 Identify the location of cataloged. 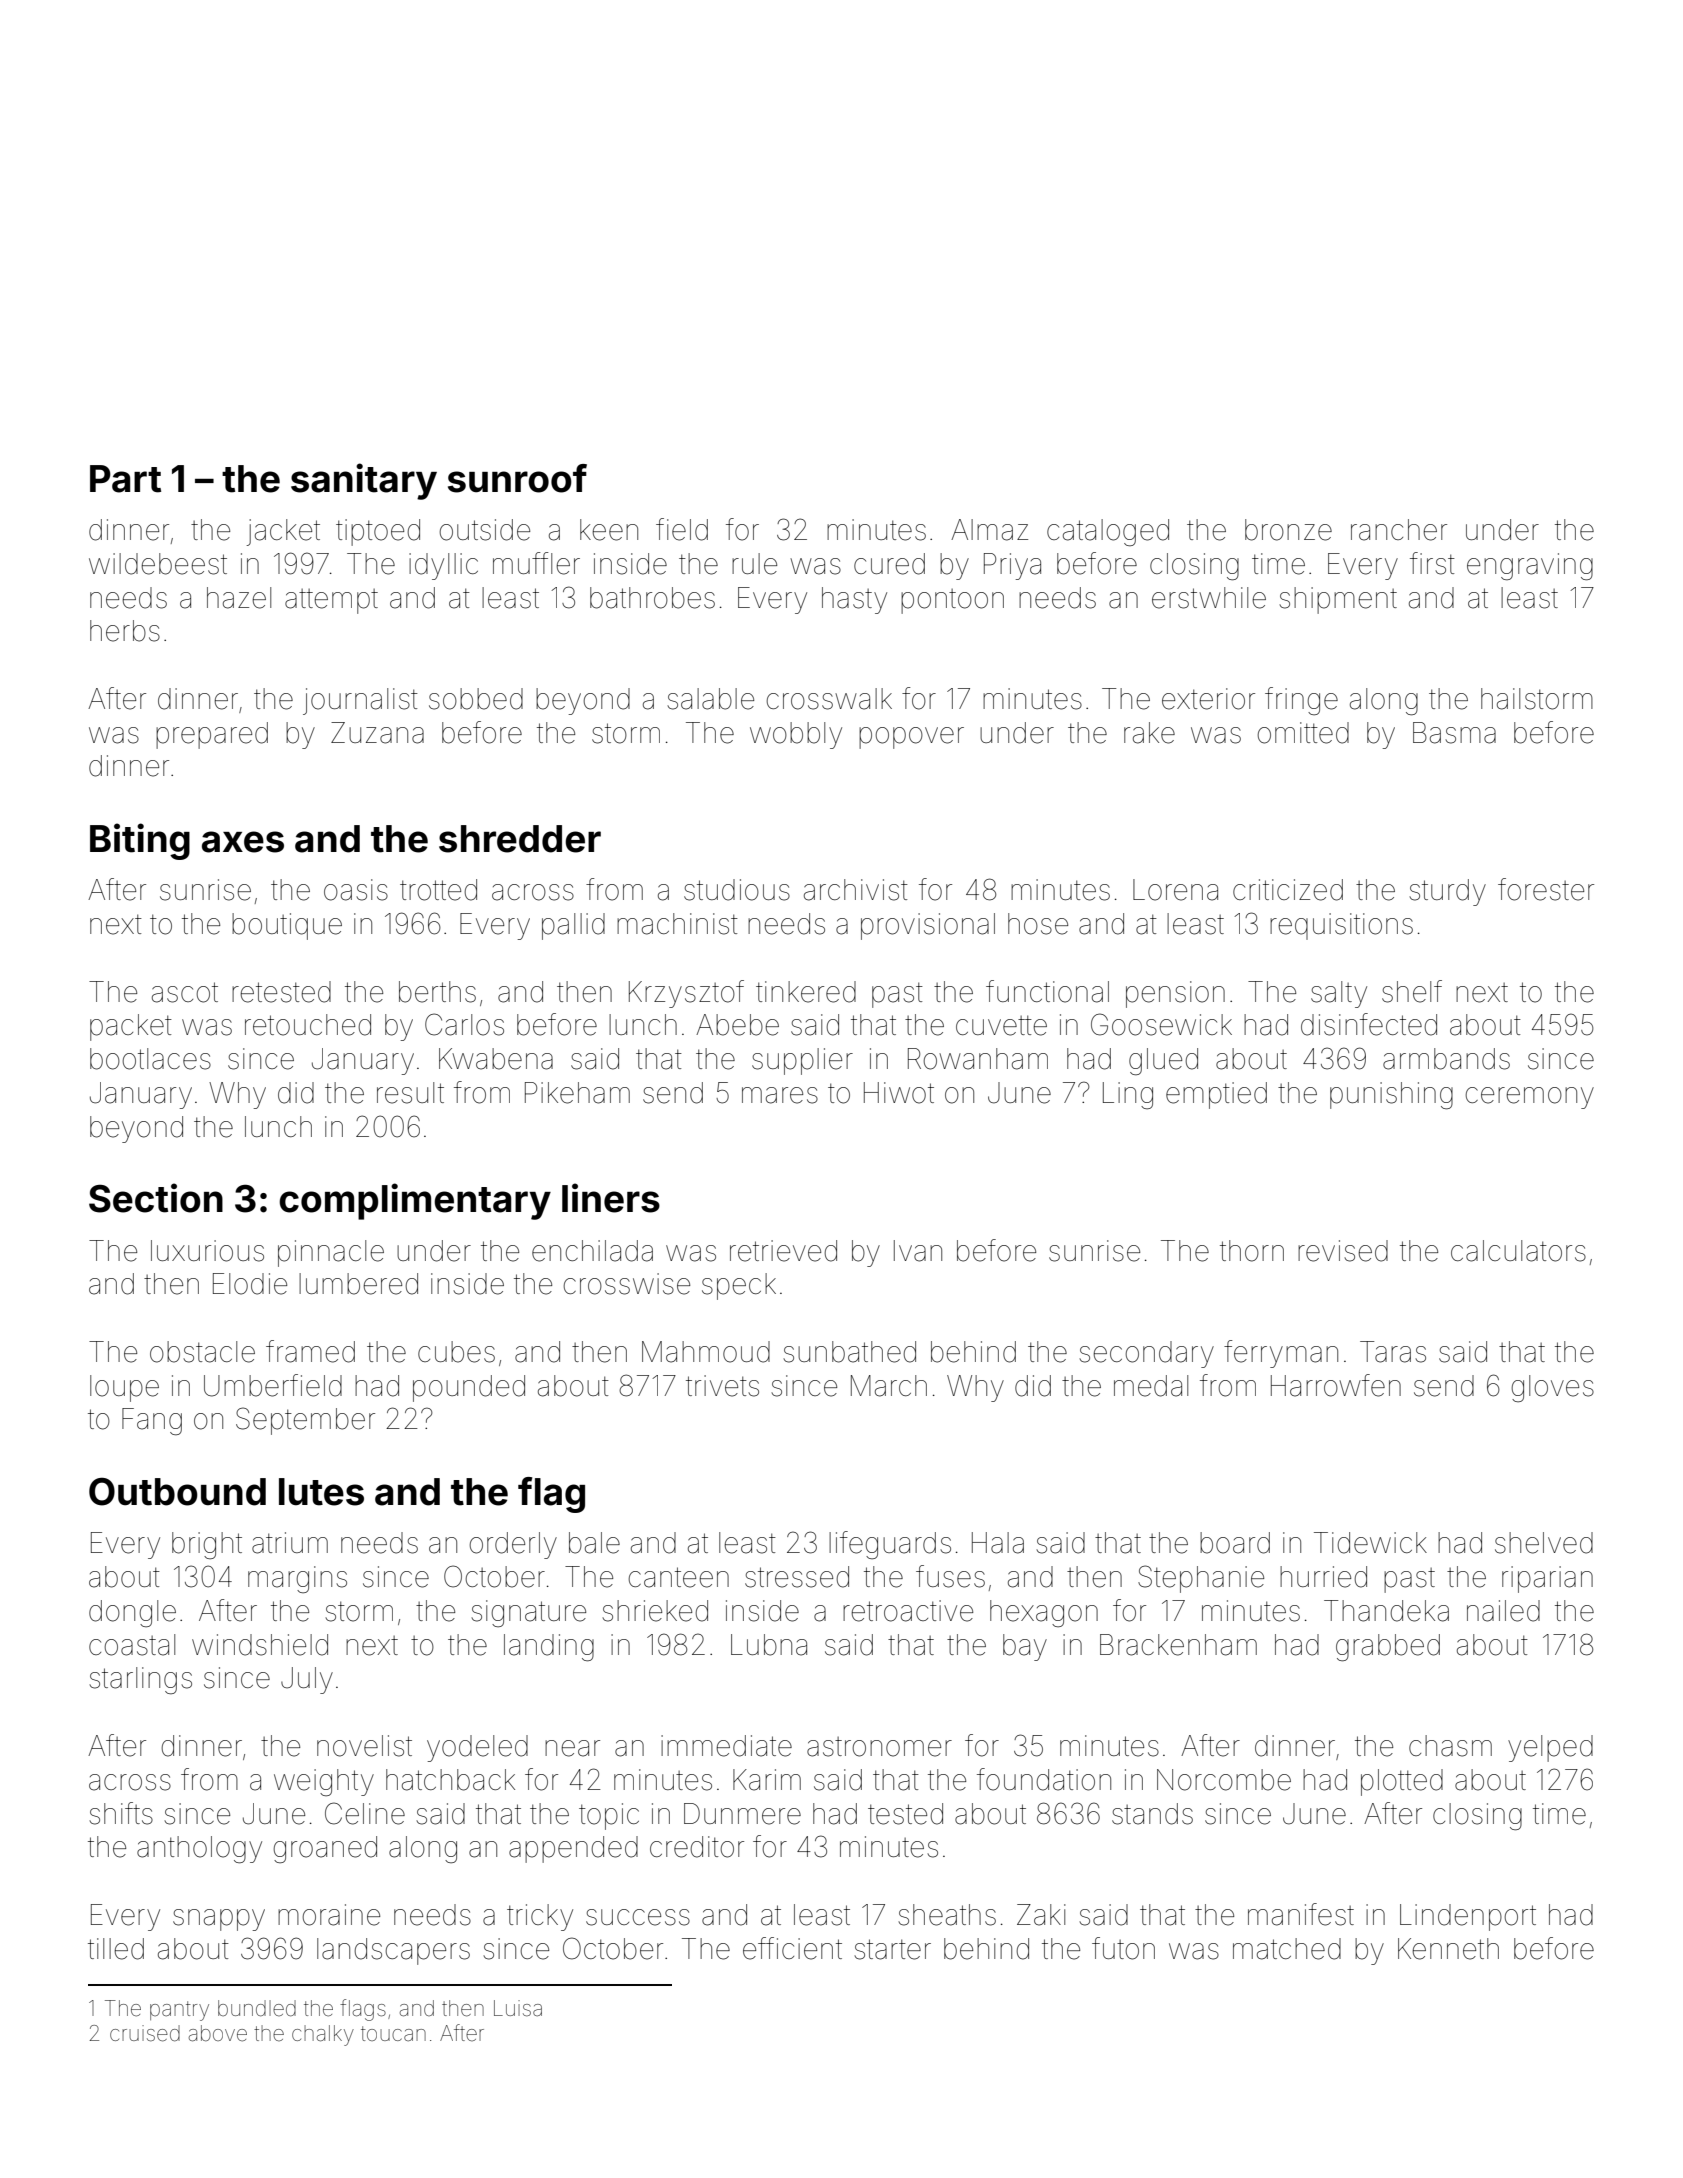
(1108, 532).
